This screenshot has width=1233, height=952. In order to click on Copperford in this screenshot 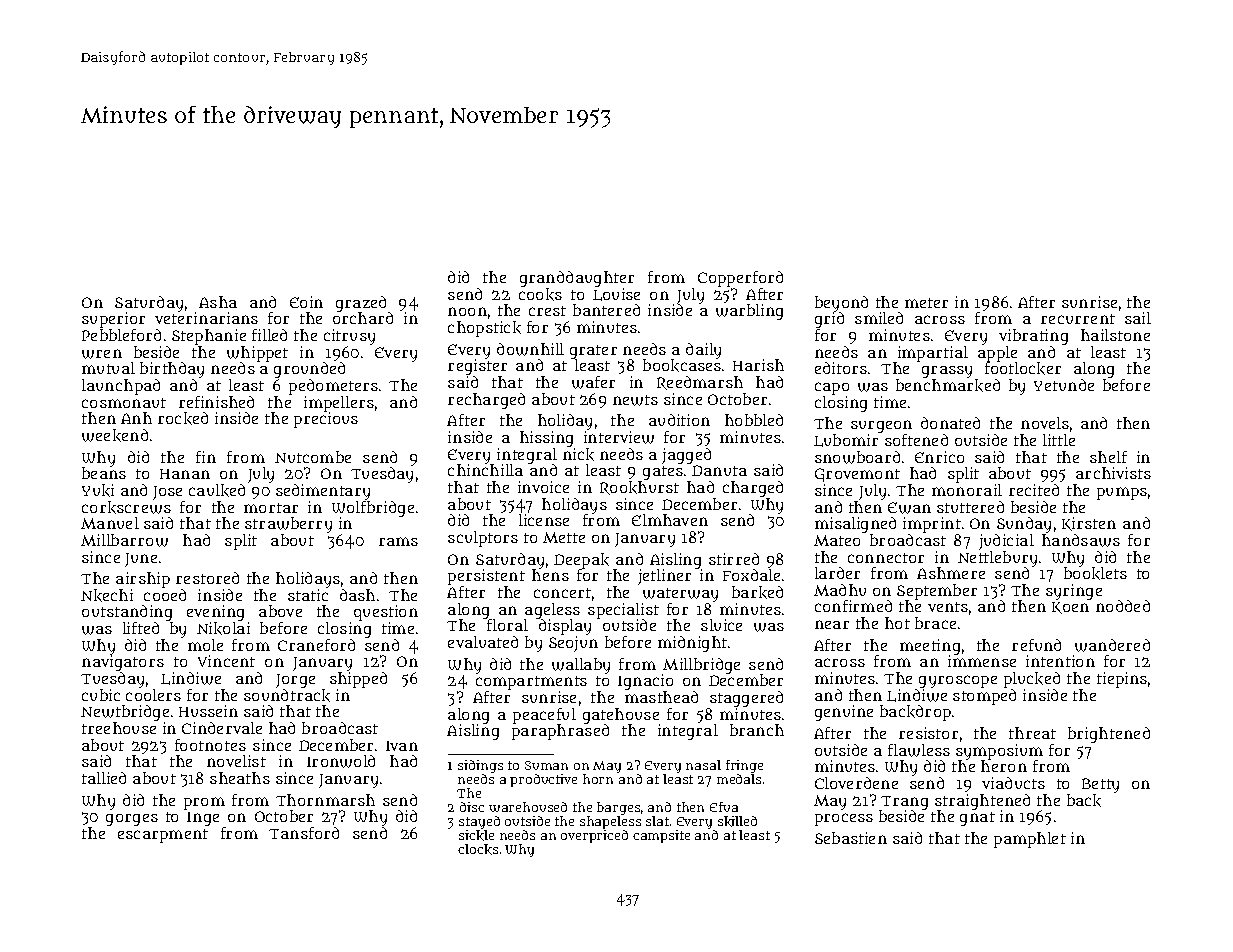, I will do `click(740, 279)`.
